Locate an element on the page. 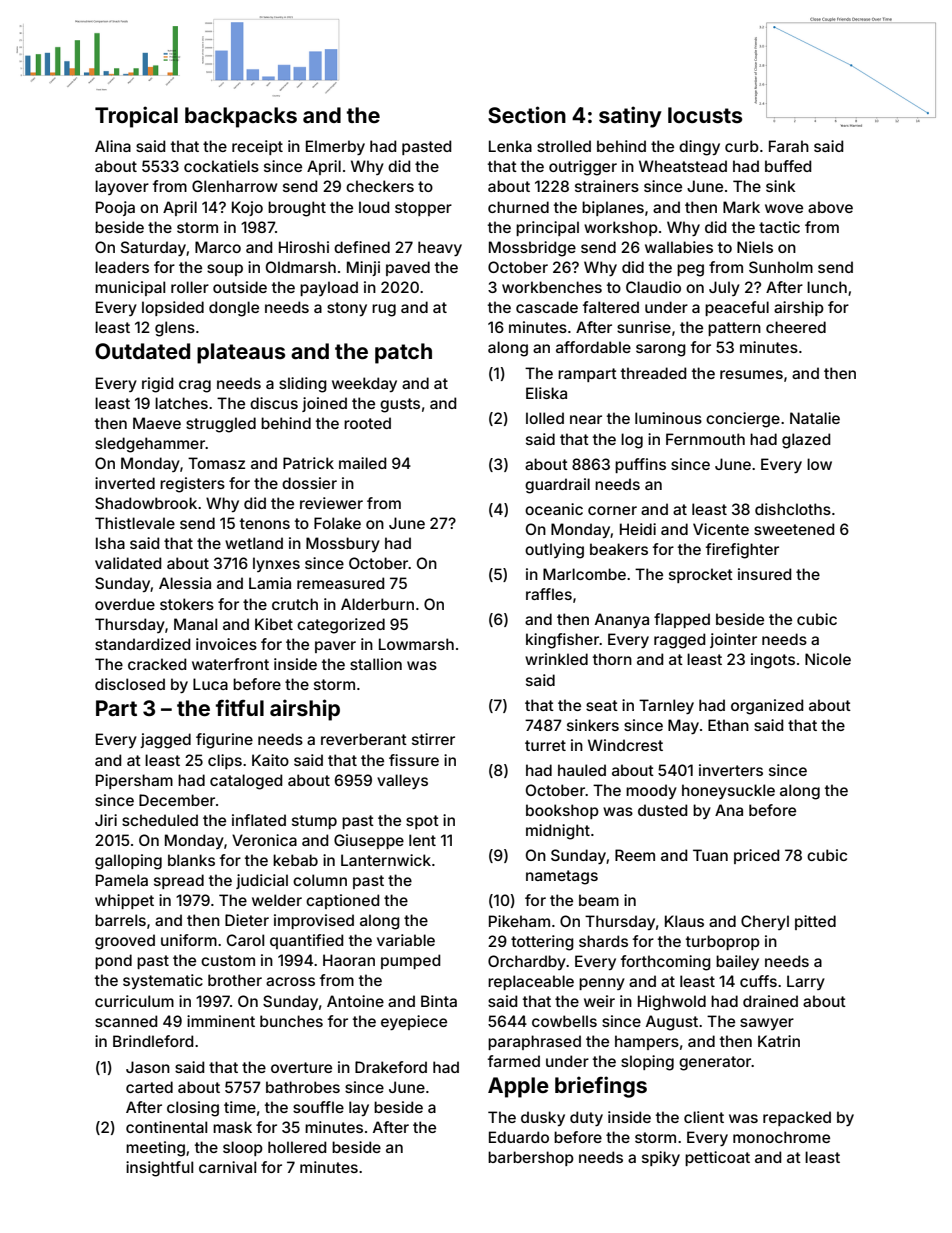 The height and width of the page is (1233, 952). Section is located at coordinates (527, 114).
